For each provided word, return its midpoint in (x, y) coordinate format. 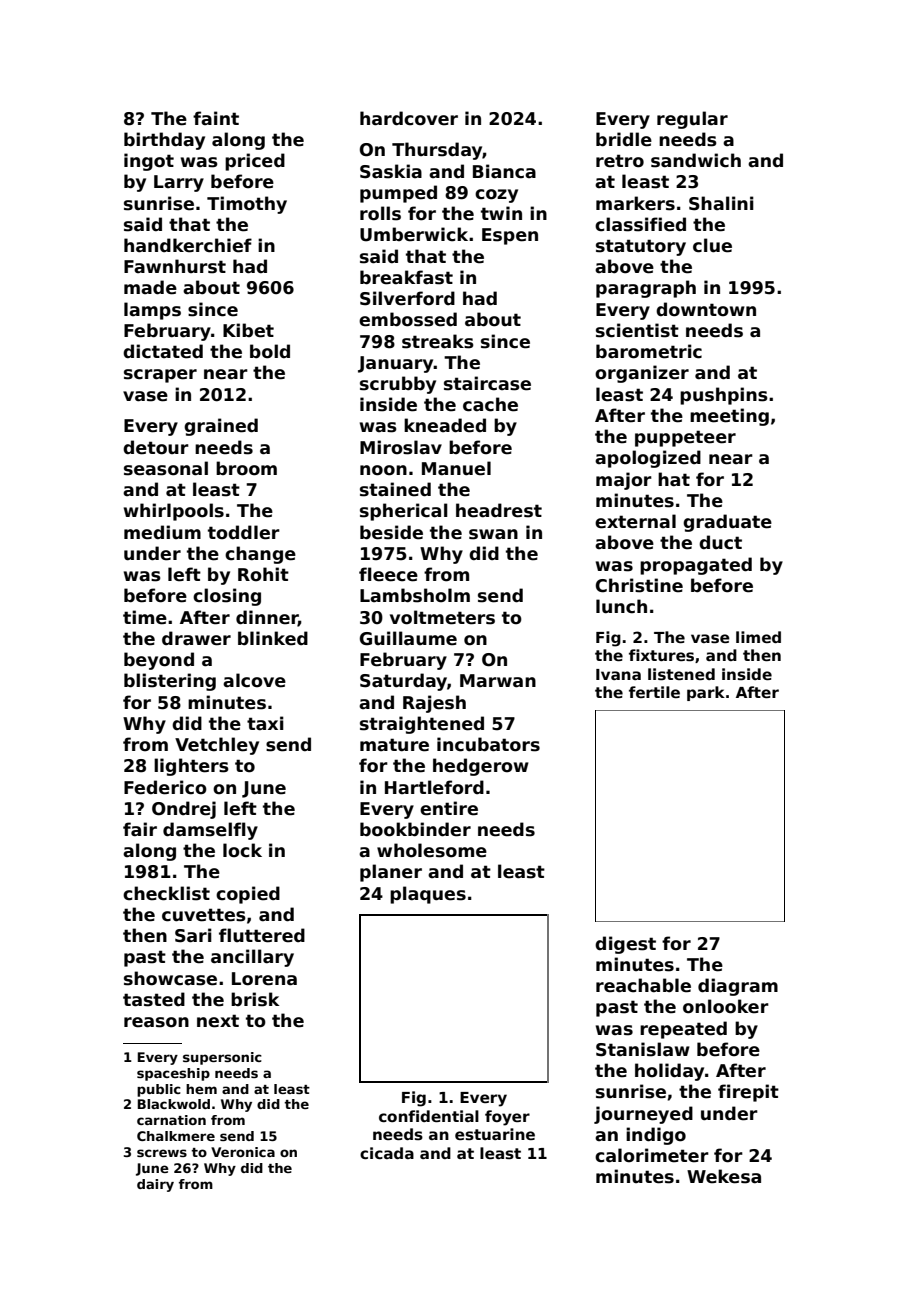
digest (625, 945)
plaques (428, 895)
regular (692, 120)
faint (216, 118)
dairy (155, 1185)
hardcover (409, 118)
